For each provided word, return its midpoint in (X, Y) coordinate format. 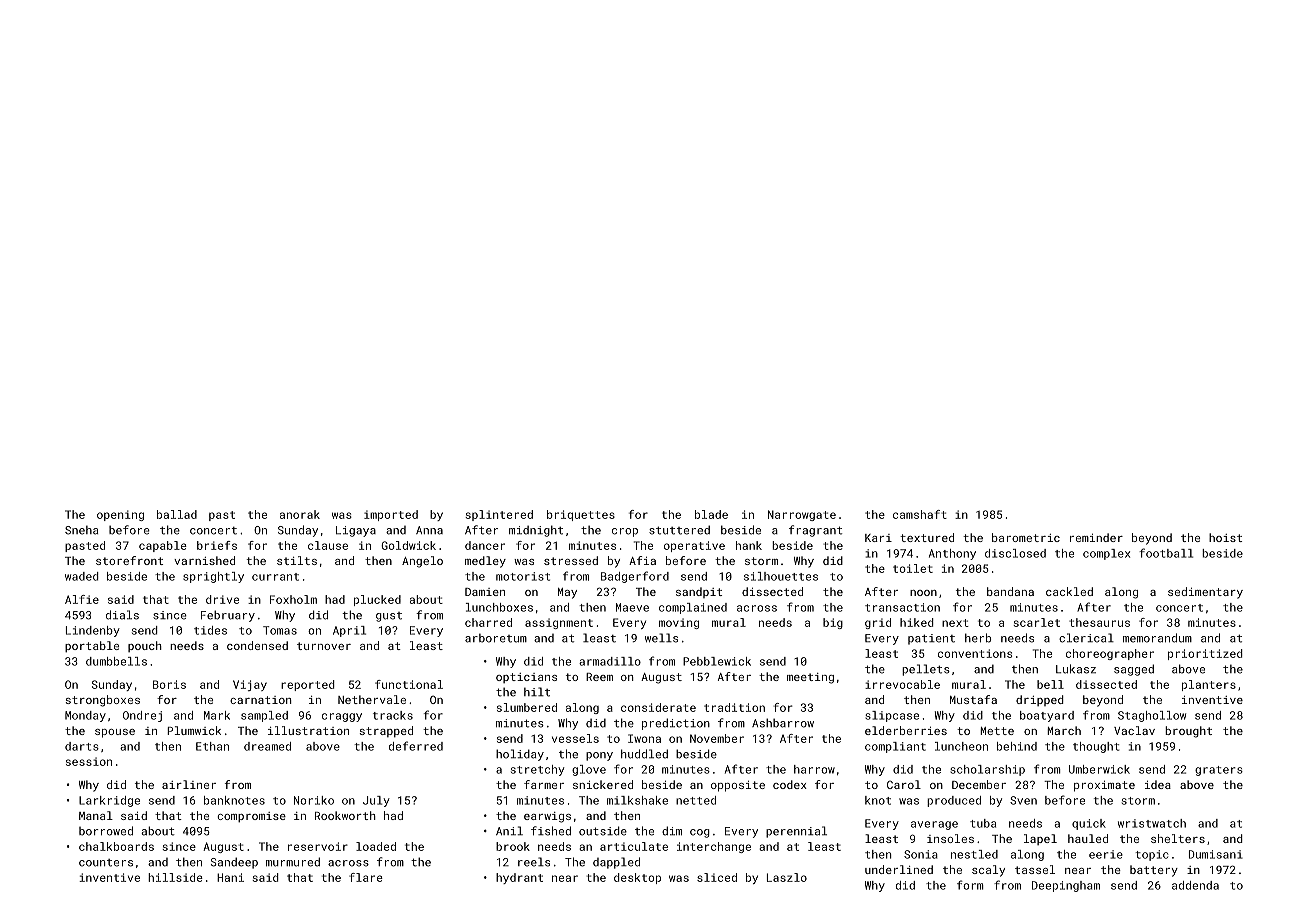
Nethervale (372, 699)
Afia (642, 560)
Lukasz (1076, 669)
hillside (175, 877)
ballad (177, 514)
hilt (537, 692)
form (970, 885)
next (955, 623)
